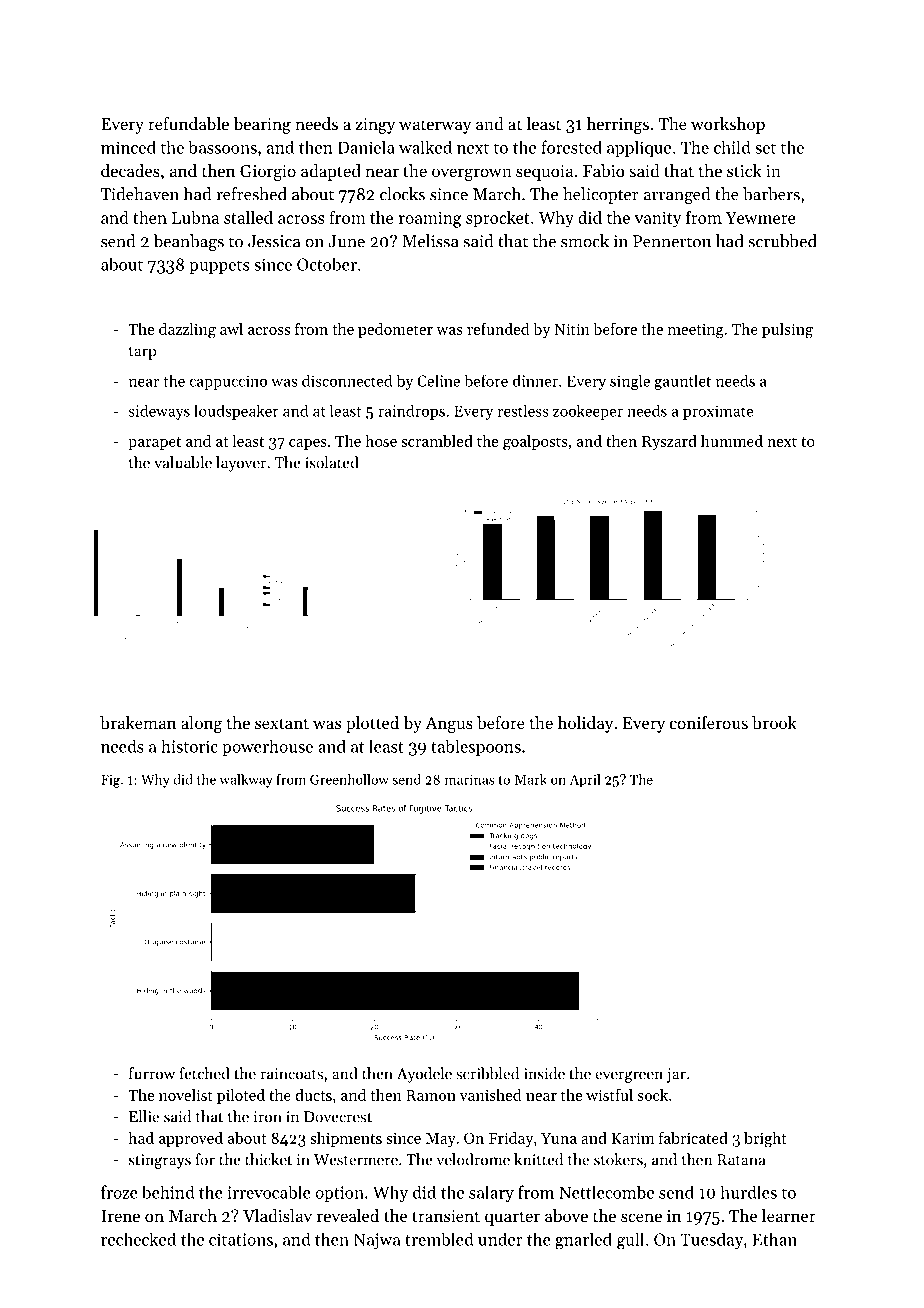 The height and width of the page is (1308, 924). Describe the element at coordinates (377, 1241) in the page. I see `Najwa` at that location.
